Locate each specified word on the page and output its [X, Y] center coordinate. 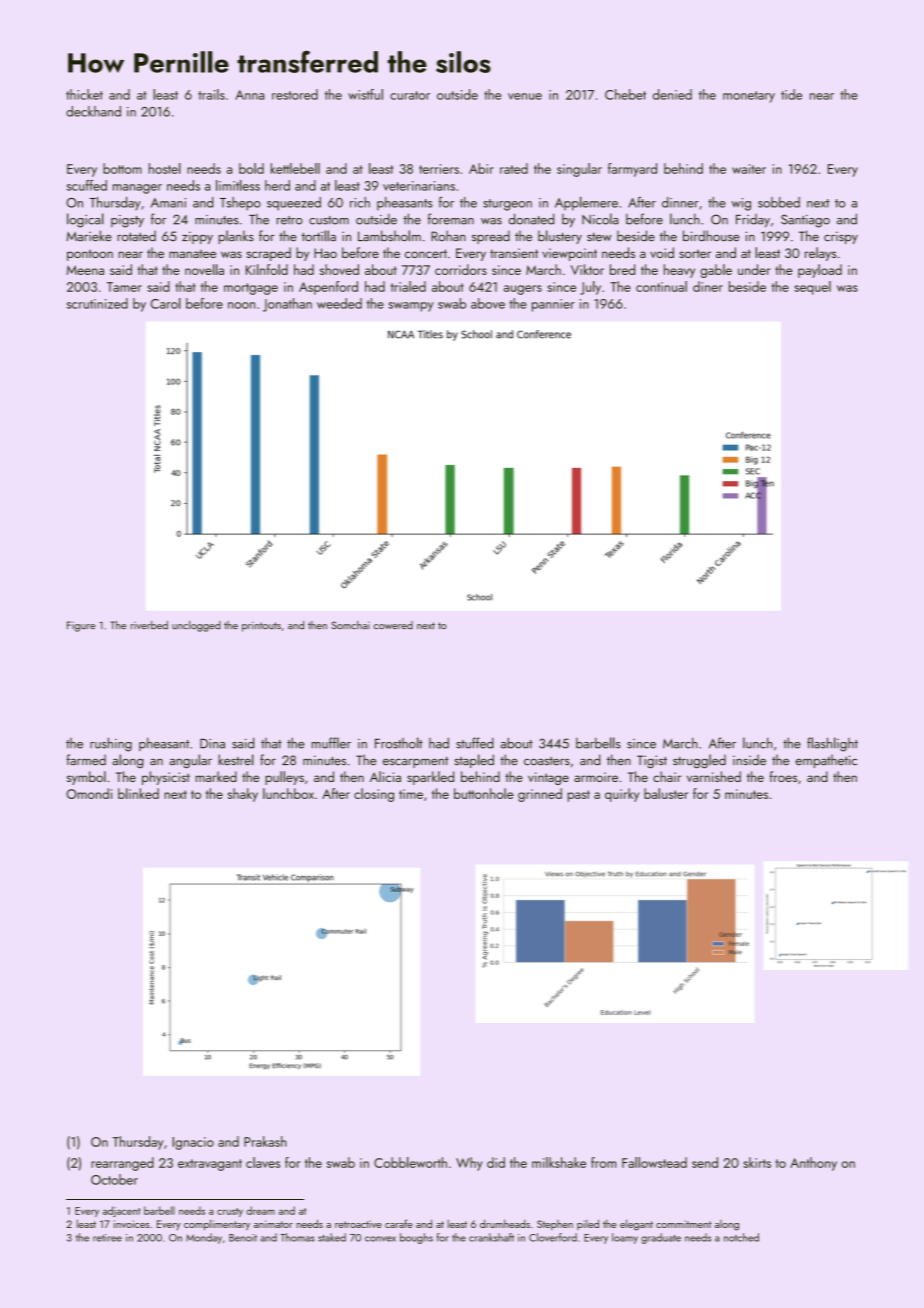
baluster [666, 793]
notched [741, 1237]
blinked [138, 793]
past [579, 796]
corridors [461, 269]
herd [277, 185]
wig [741, 204]
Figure [81, 626]
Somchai [350, 625]
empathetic [826, 761]
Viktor [587, 269]
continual [661, 286]
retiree [107, 1238]
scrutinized [97, 303]
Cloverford [553, 1237]
